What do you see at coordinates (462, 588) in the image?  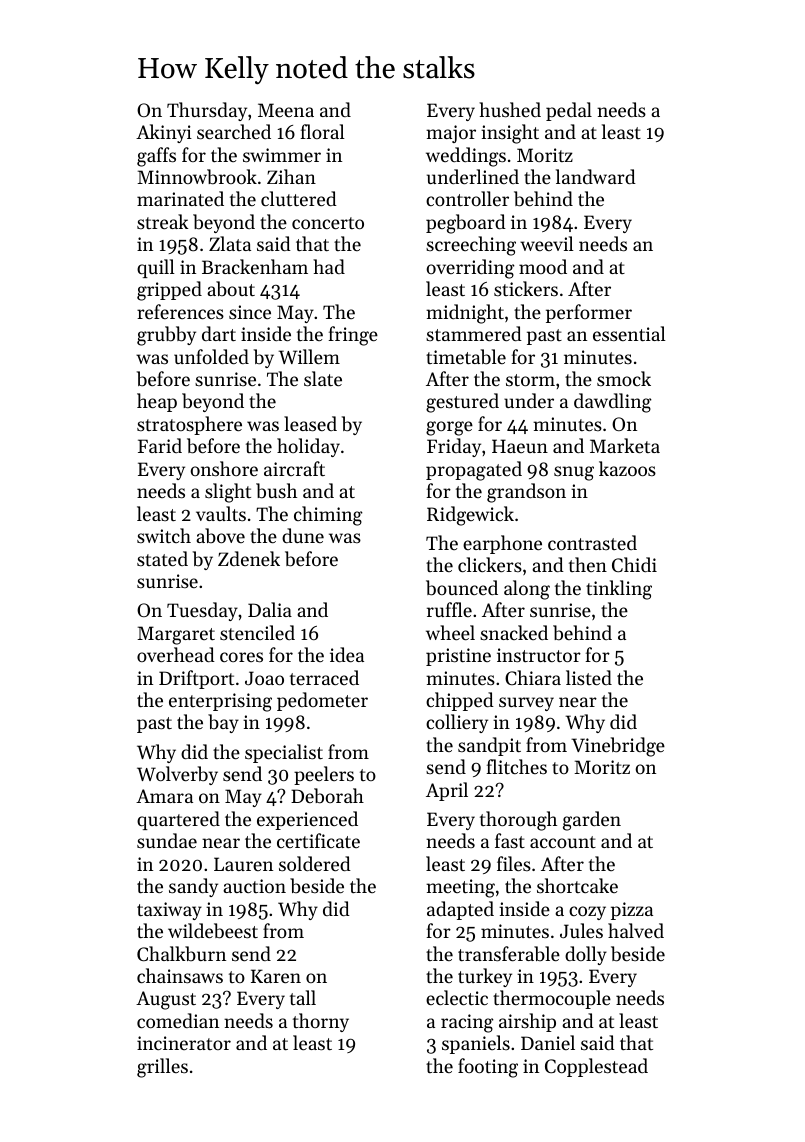 I see `bounced` at bounding box center [462, 588].
